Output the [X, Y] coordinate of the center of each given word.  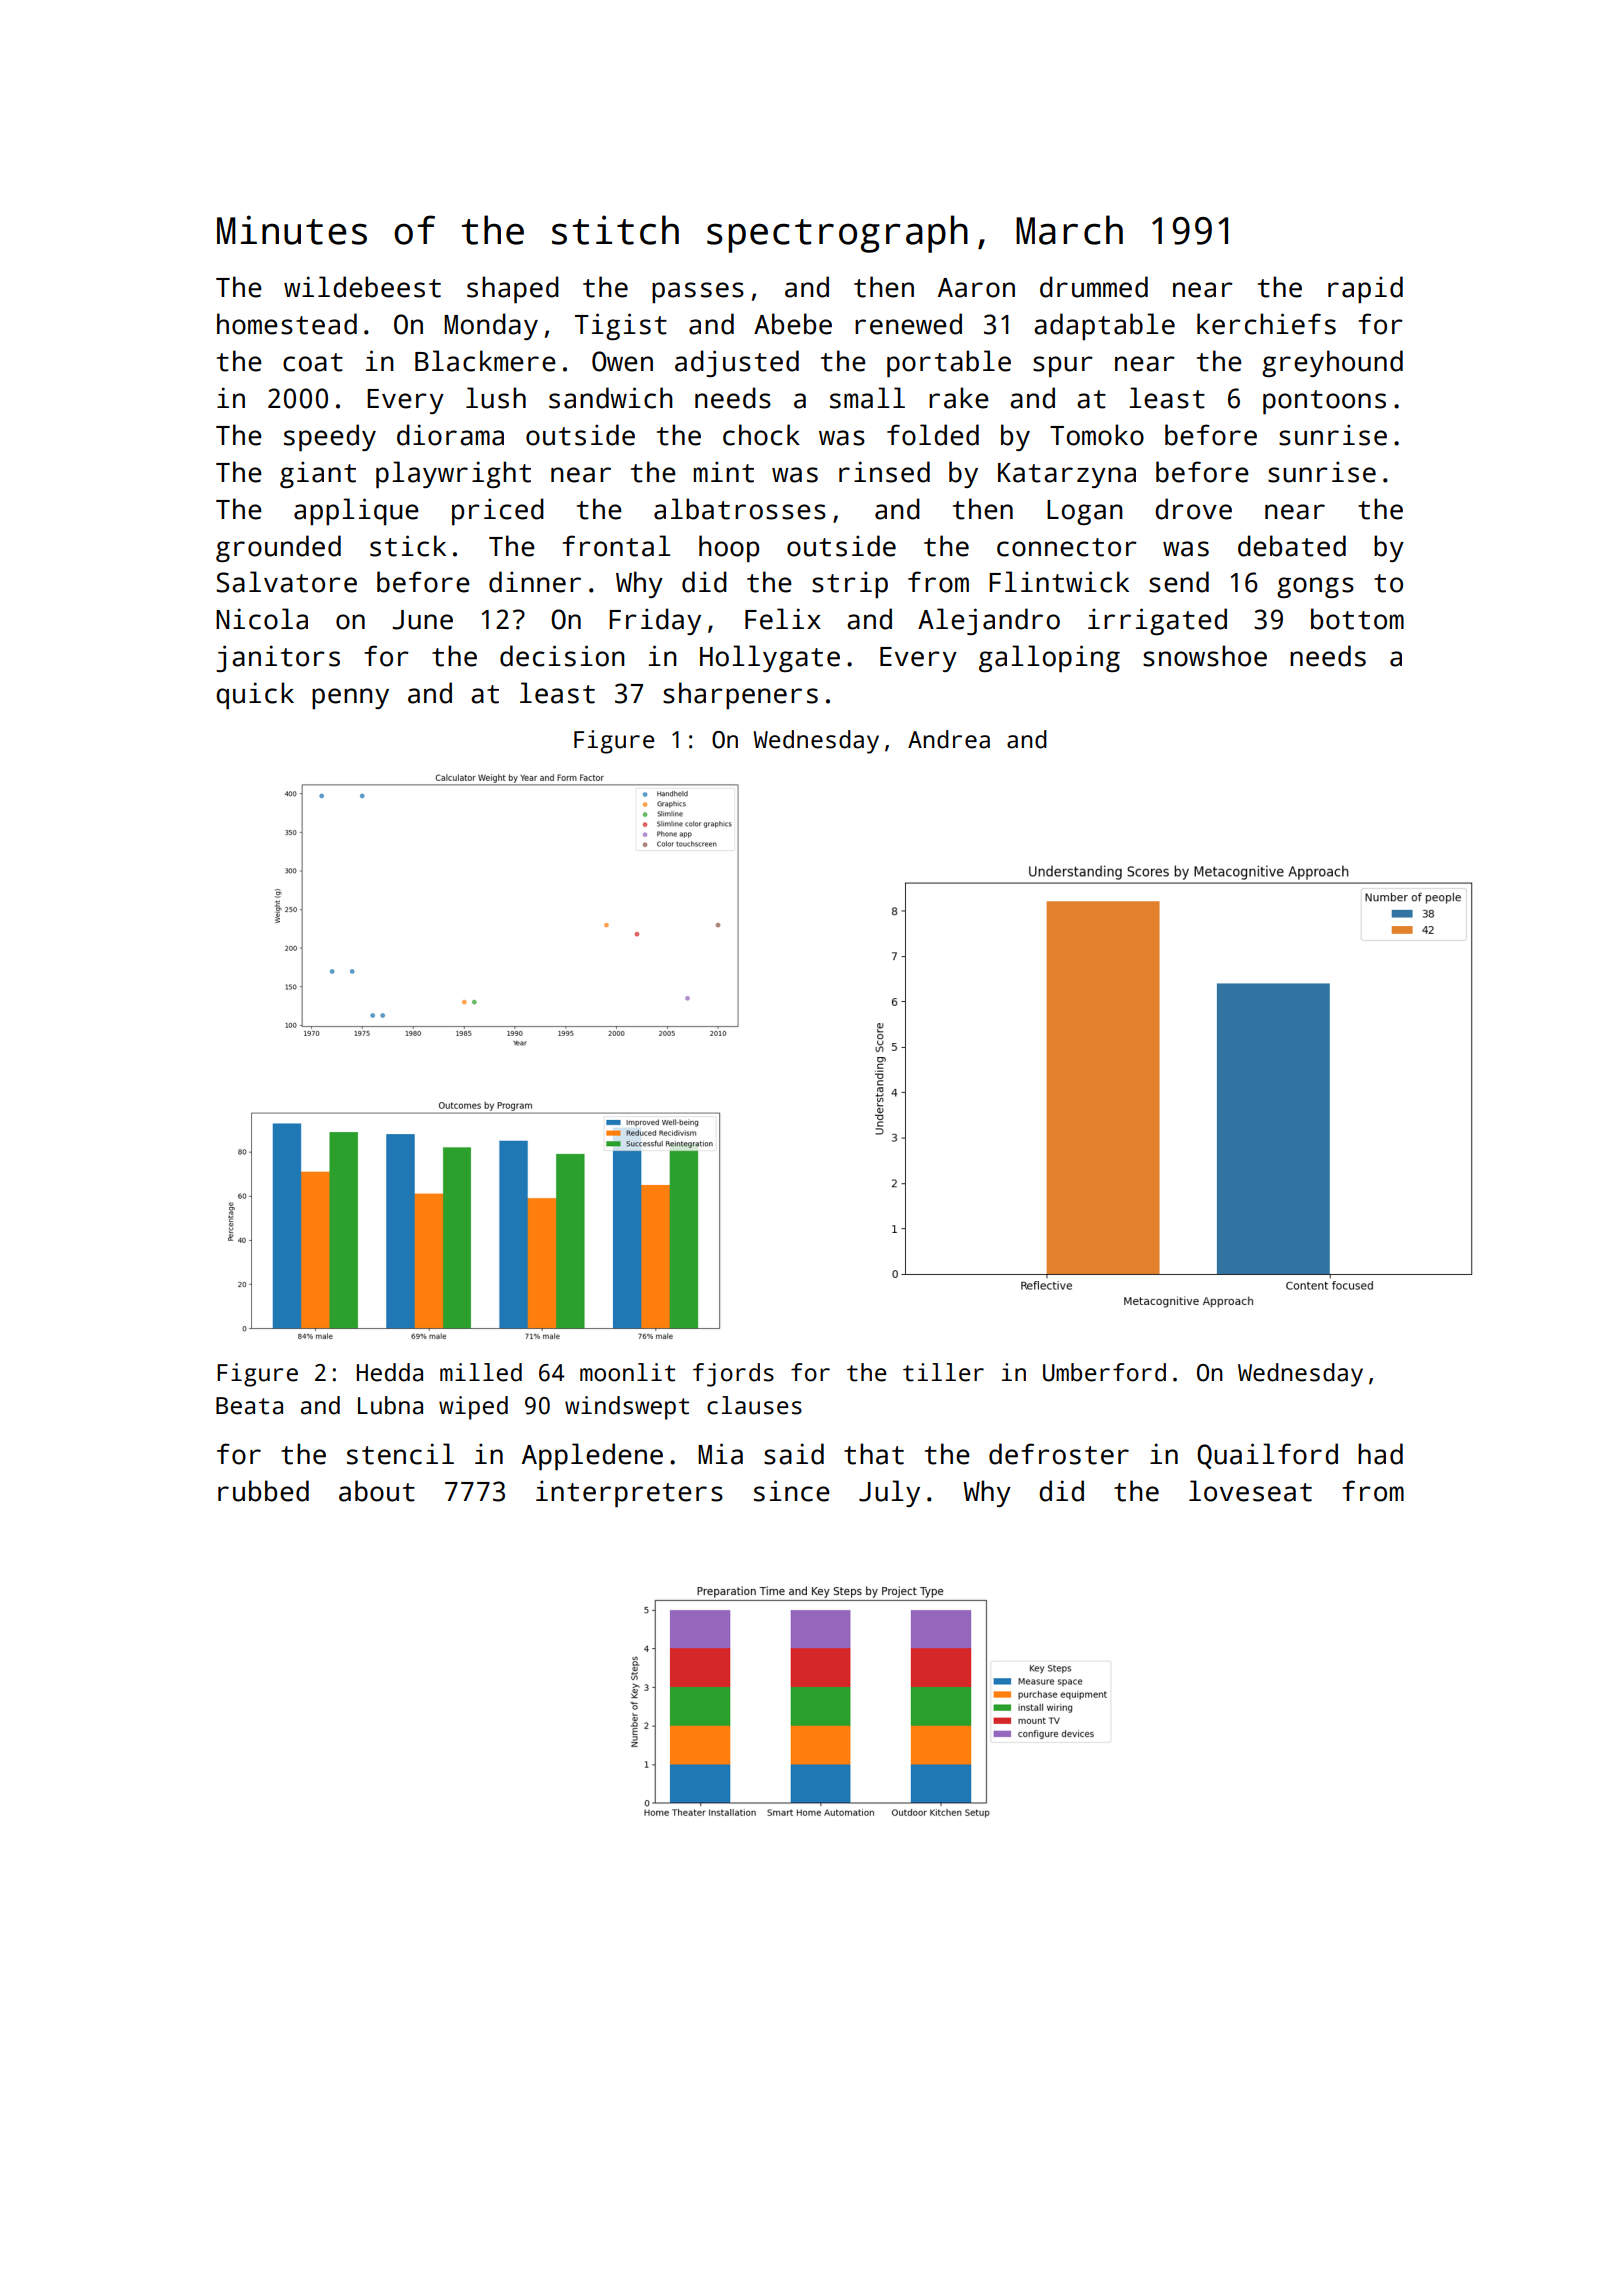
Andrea [949, 739]
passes [698, 292]
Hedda [390, 1372]
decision [562, 656]
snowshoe [1205, 656]
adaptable [1104, 326]
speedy [330, 438]
